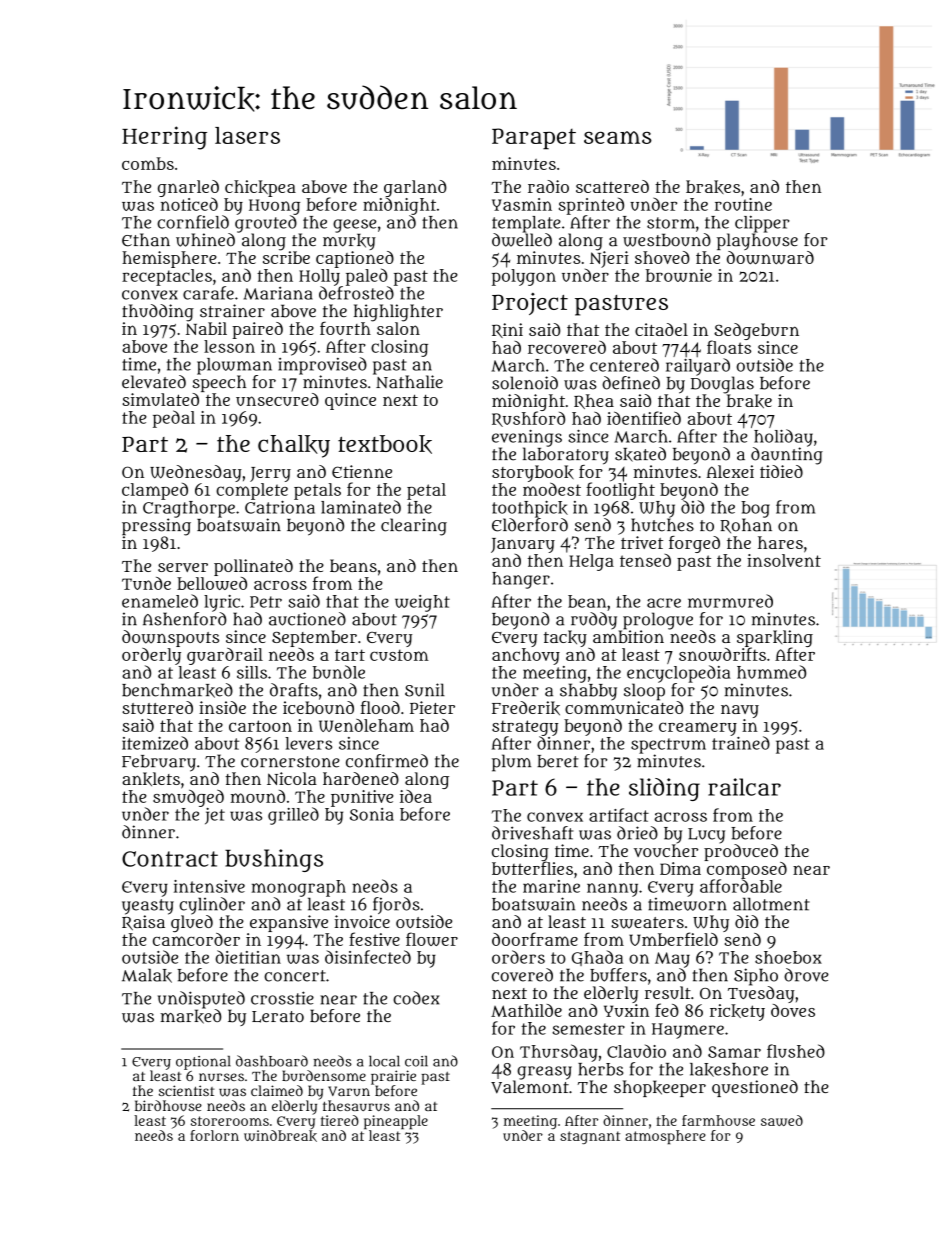  I want to click on snowdrifts, so click(722, 654).
